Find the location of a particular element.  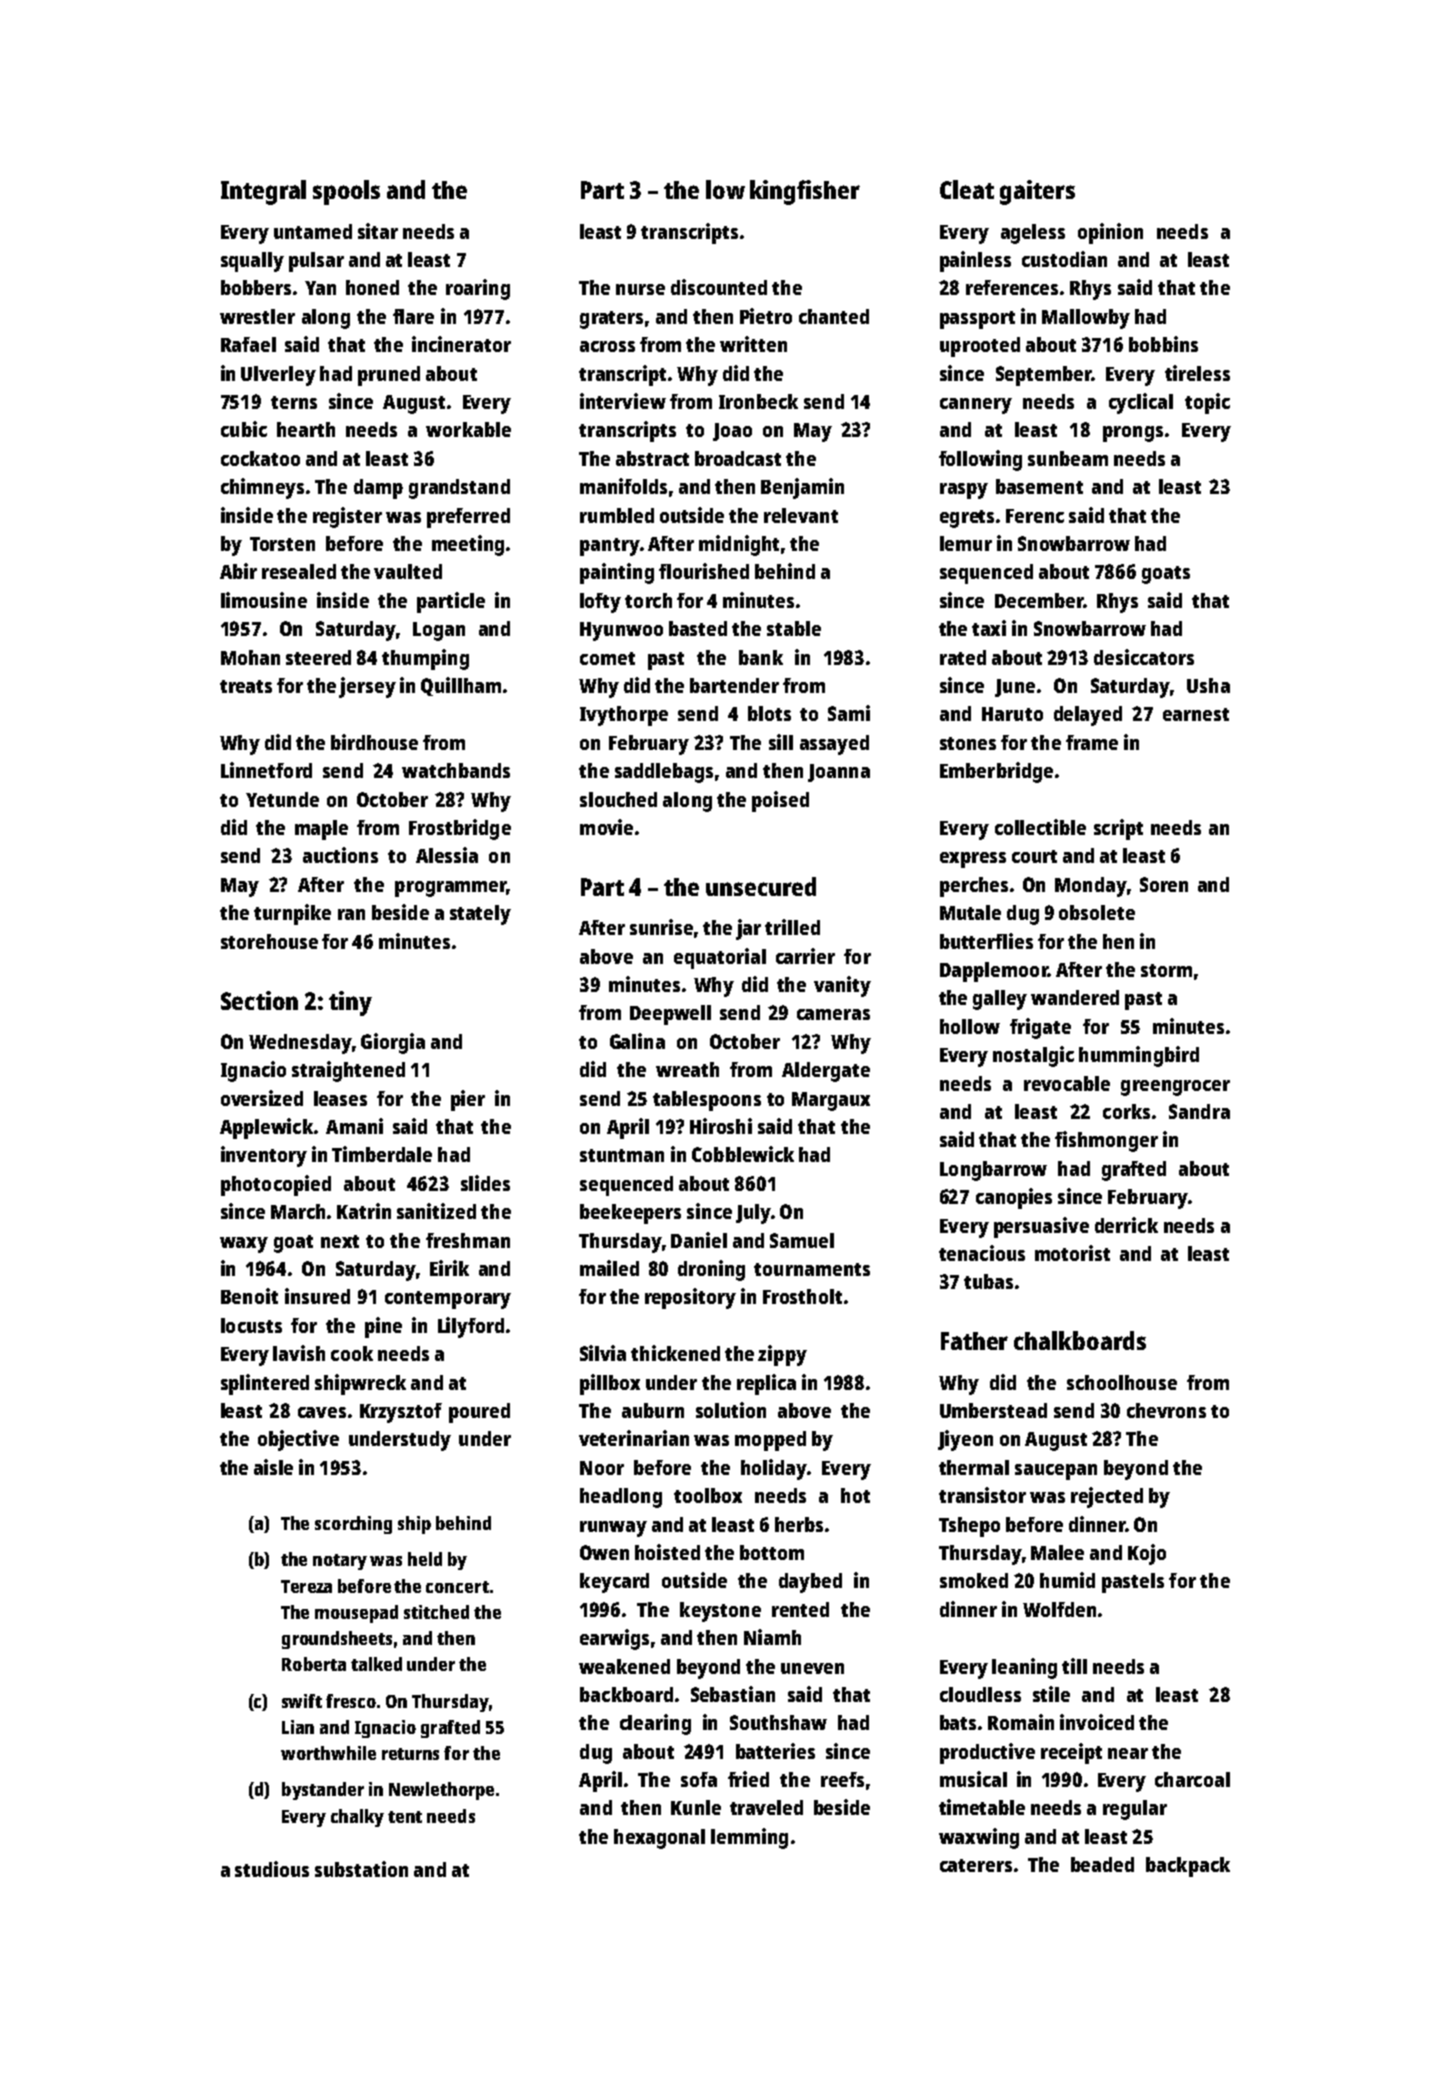

birdhouse is located at coordinates (374, 742).
